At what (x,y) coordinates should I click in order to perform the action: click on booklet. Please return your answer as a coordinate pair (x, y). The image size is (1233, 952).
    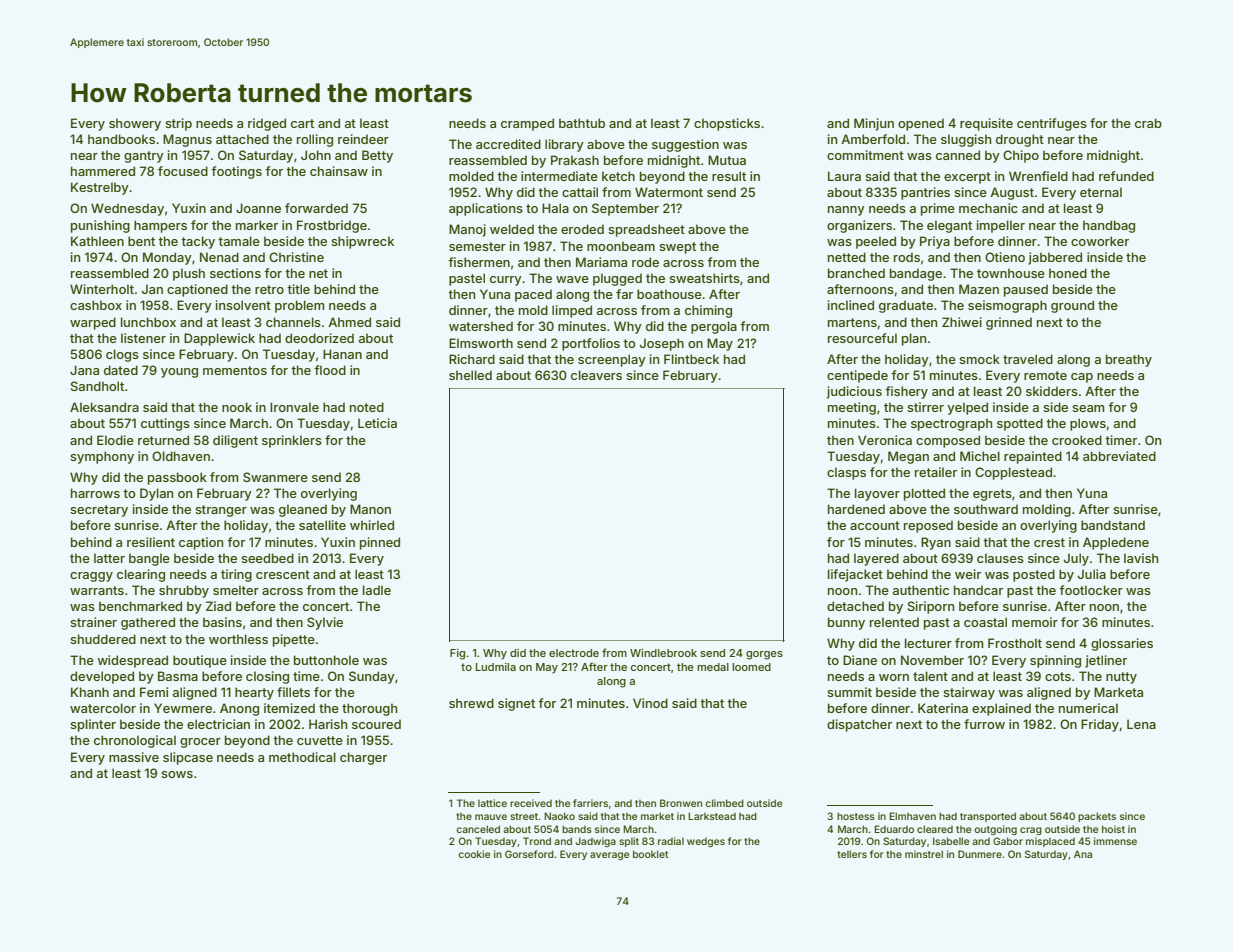
    Looking at the image, I should click on (650, 854).
